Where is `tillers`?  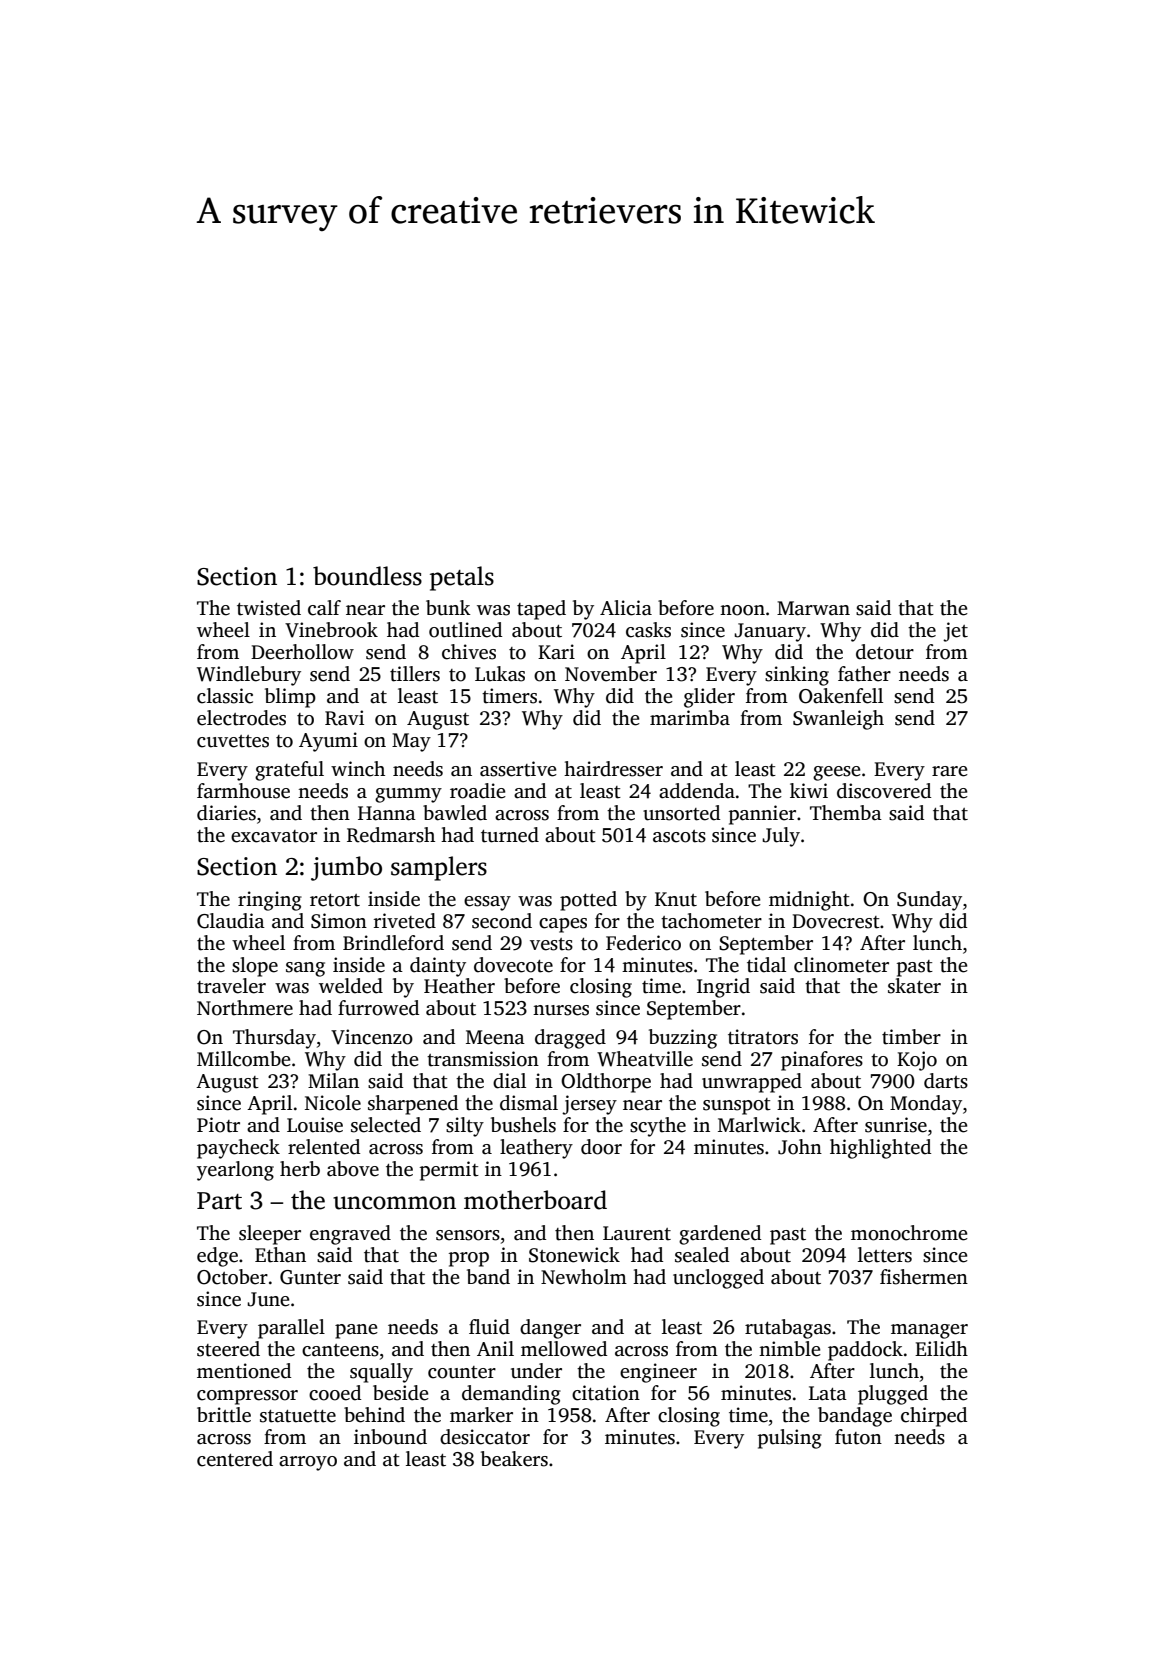 tillers is located at coordinates (415, 674).
